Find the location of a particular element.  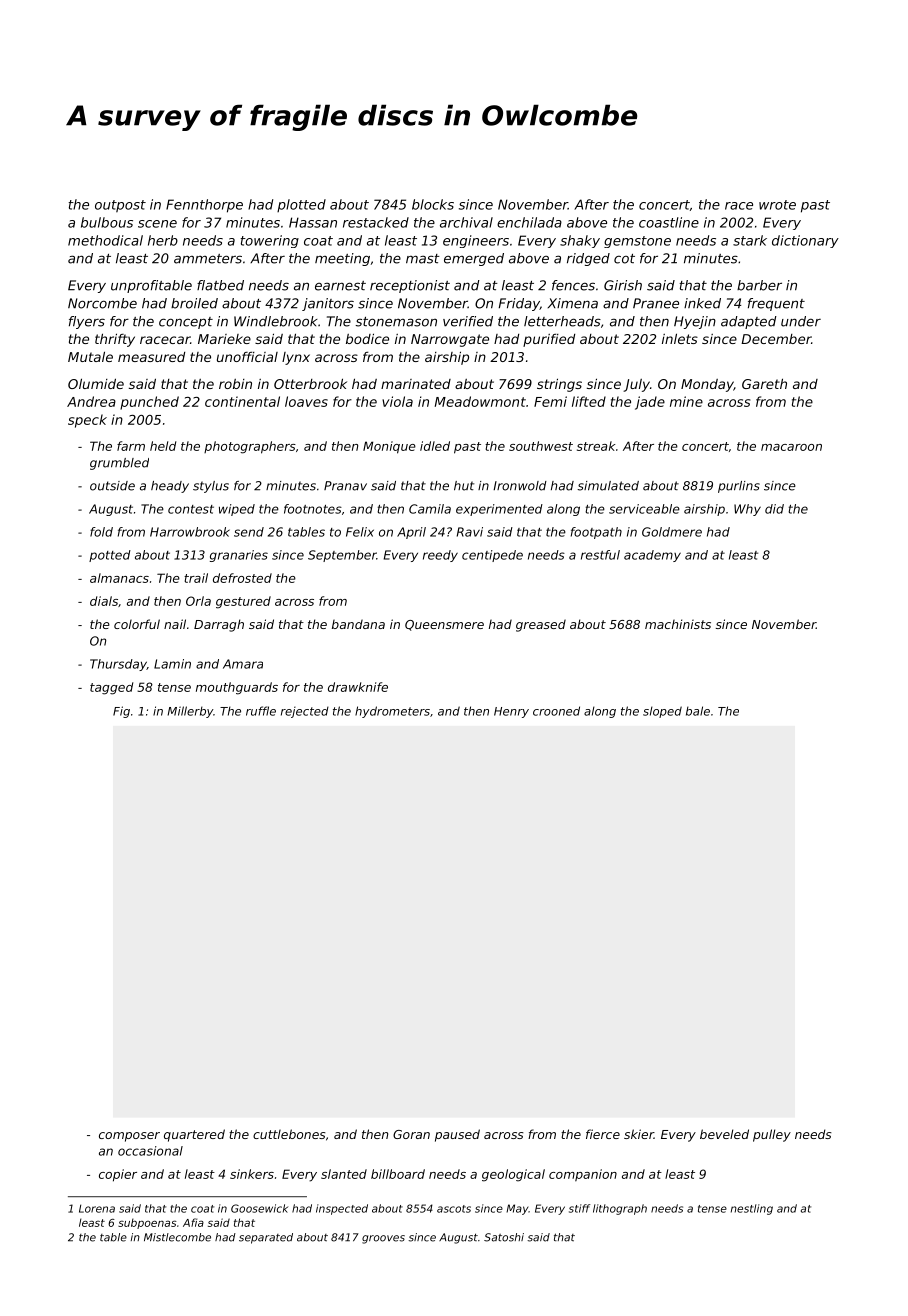

Fig is located at coordinates (121, 712).
